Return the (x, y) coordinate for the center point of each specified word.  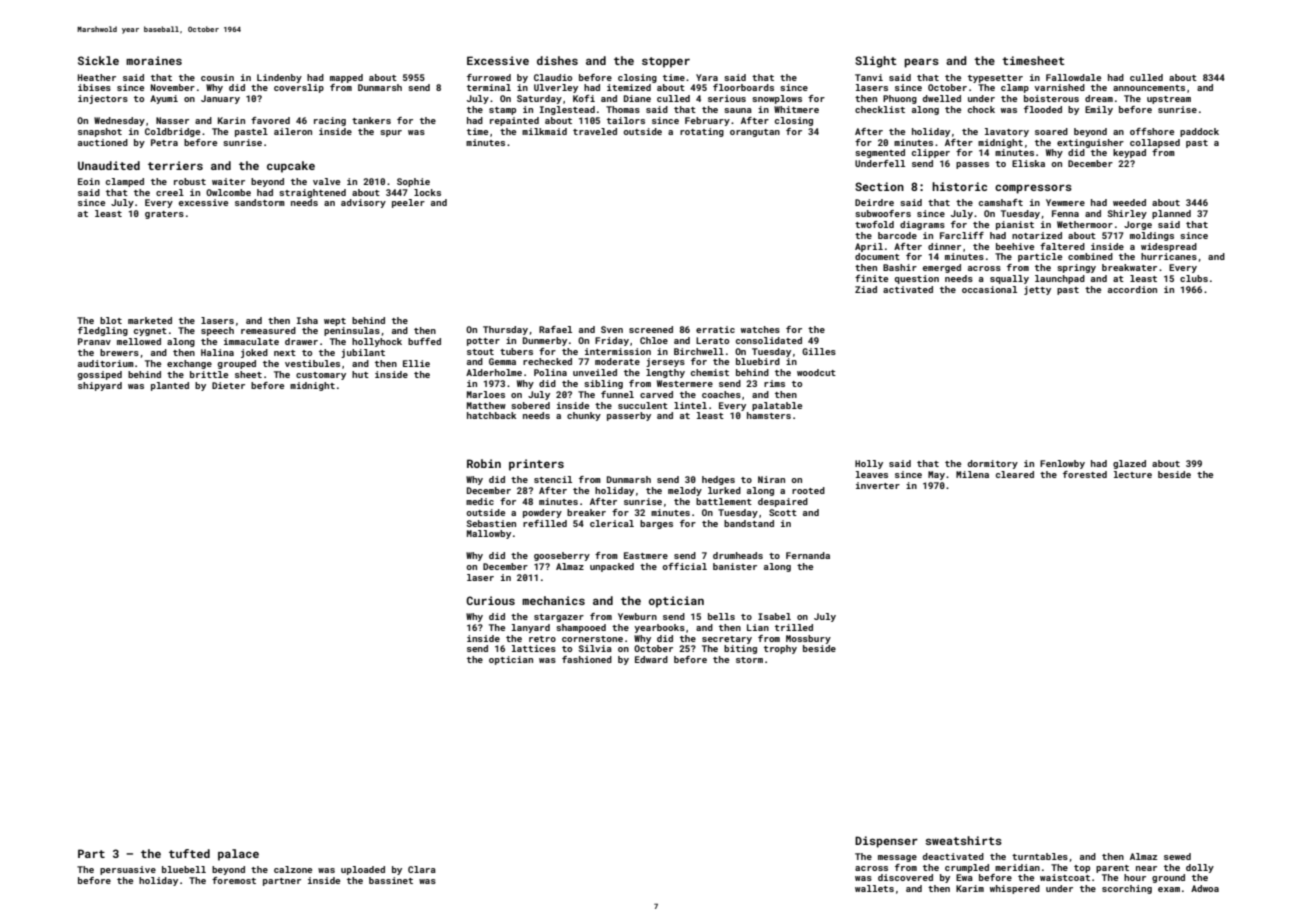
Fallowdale (1073, 77)
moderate (617, 361)
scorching (1127, 889)
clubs (1194, 278)
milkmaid (544, 131)
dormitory (993, 464)
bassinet (391, 880)
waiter (228, 181)
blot (111, 320)
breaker (586, 512)
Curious (490, 600)
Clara (422, 869)
